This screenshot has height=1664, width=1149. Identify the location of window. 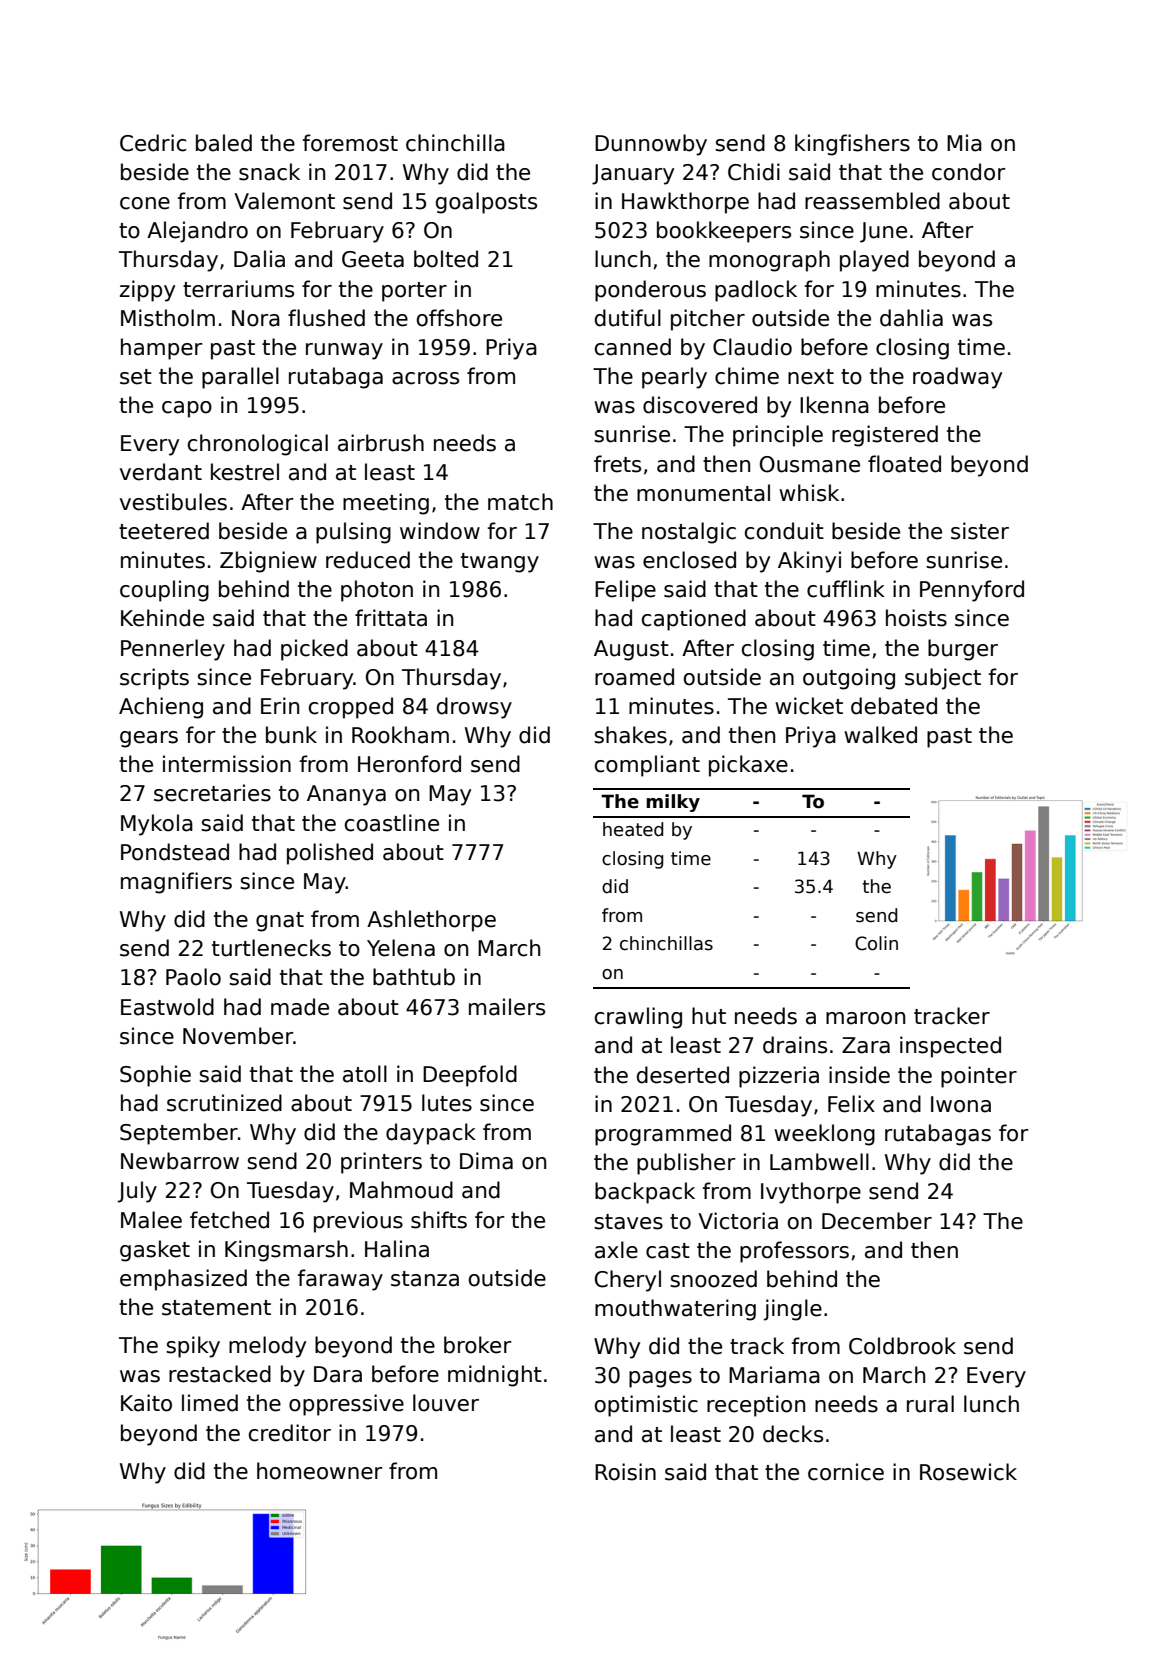
(440, 531).
